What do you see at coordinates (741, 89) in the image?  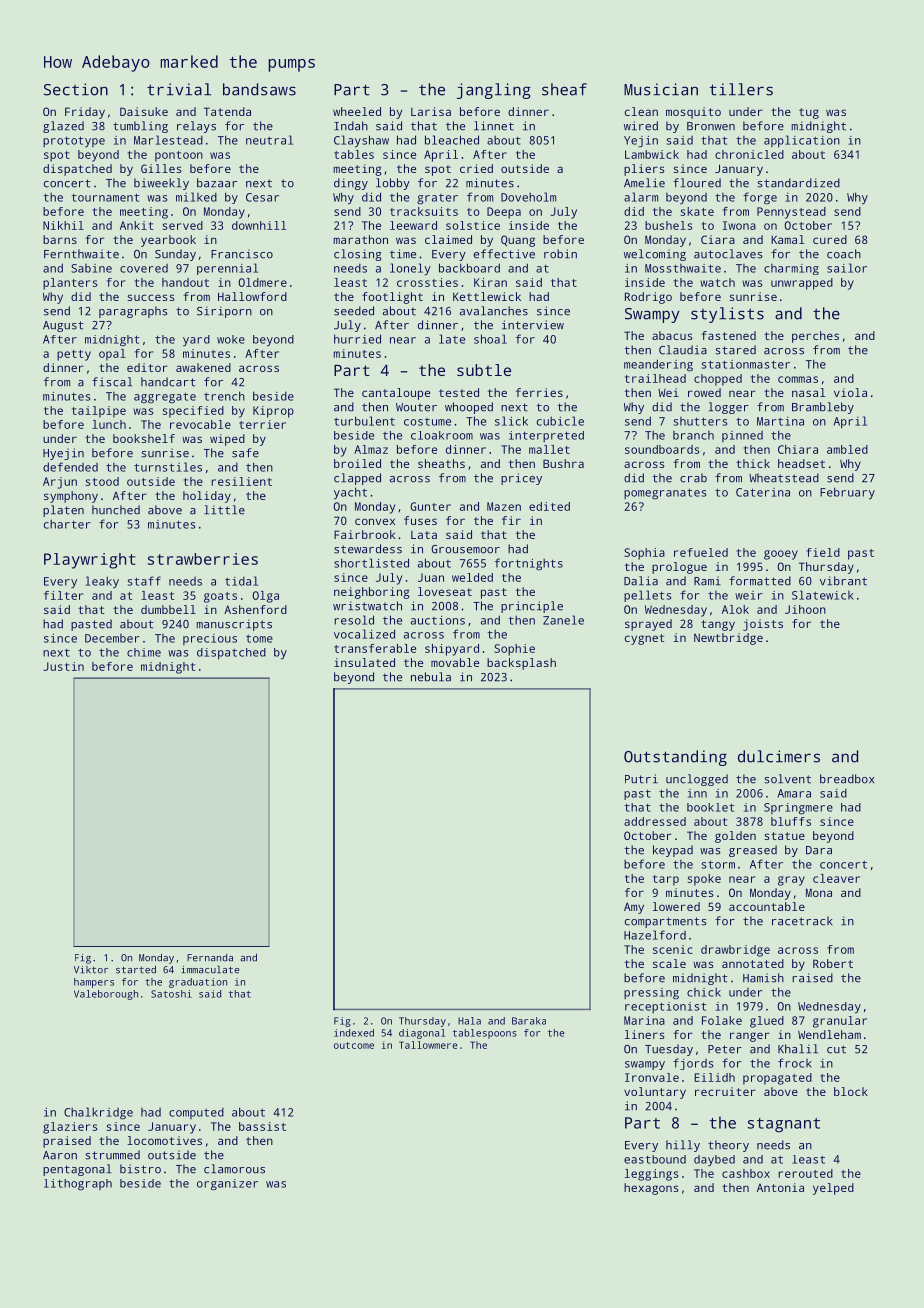 I see `tillers` at bounding box center [741, 89].
